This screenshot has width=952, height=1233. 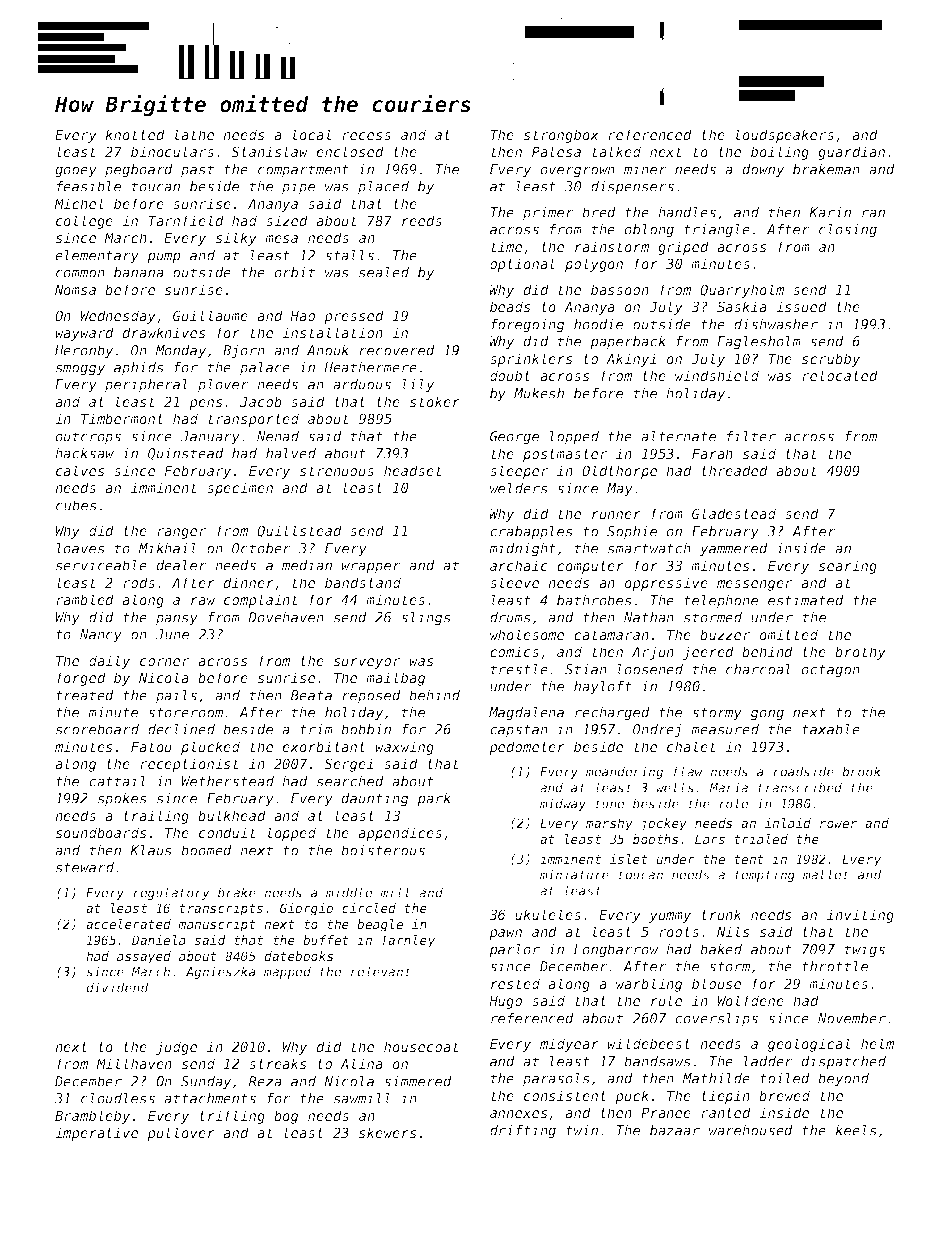 What do you see at coordinates (159, 940) in the screenshot?
I see `Daniela` at bounding box center [159, 940].
